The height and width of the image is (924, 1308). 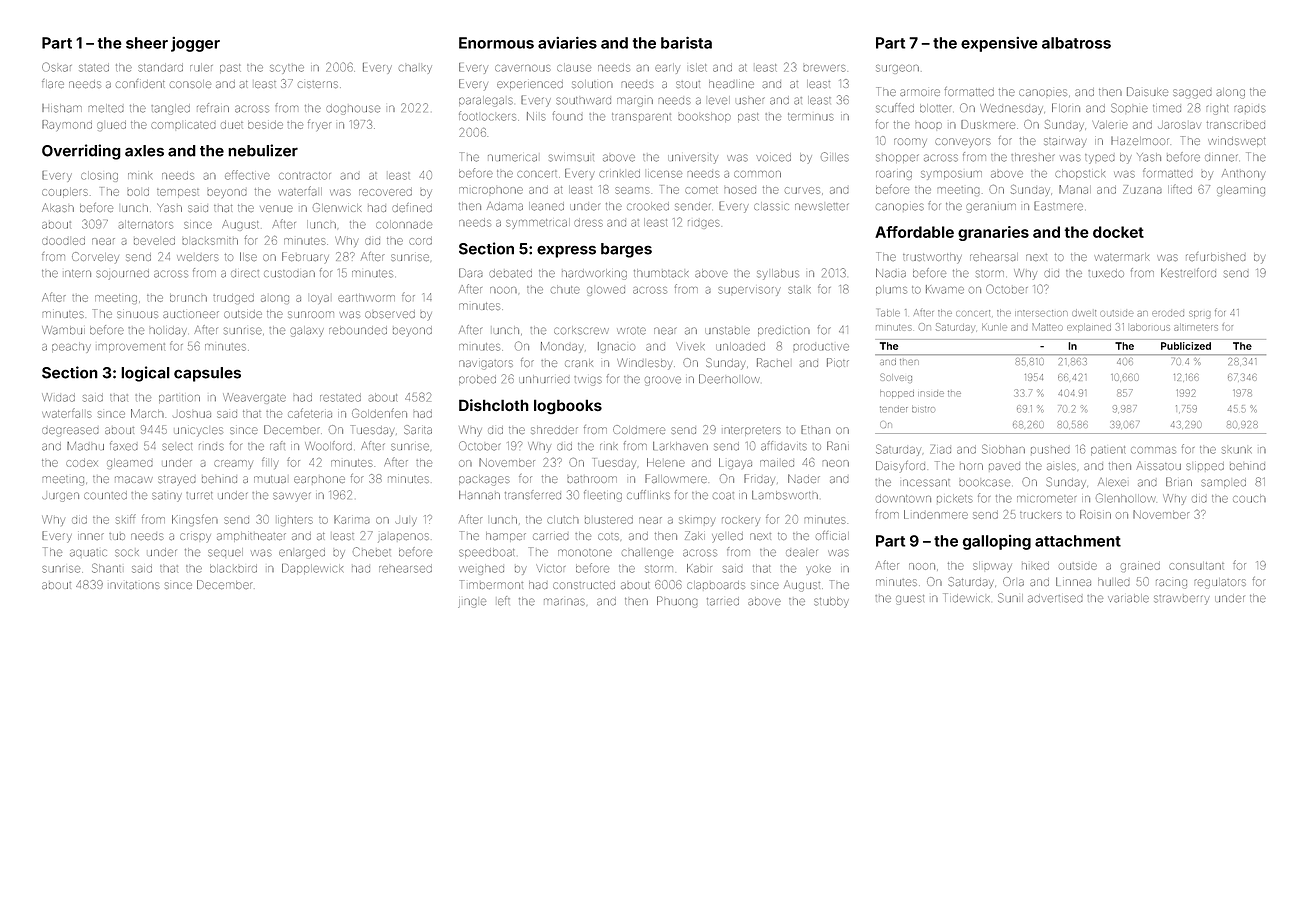 I want to click on dealer, so click(x=801, y=553).
